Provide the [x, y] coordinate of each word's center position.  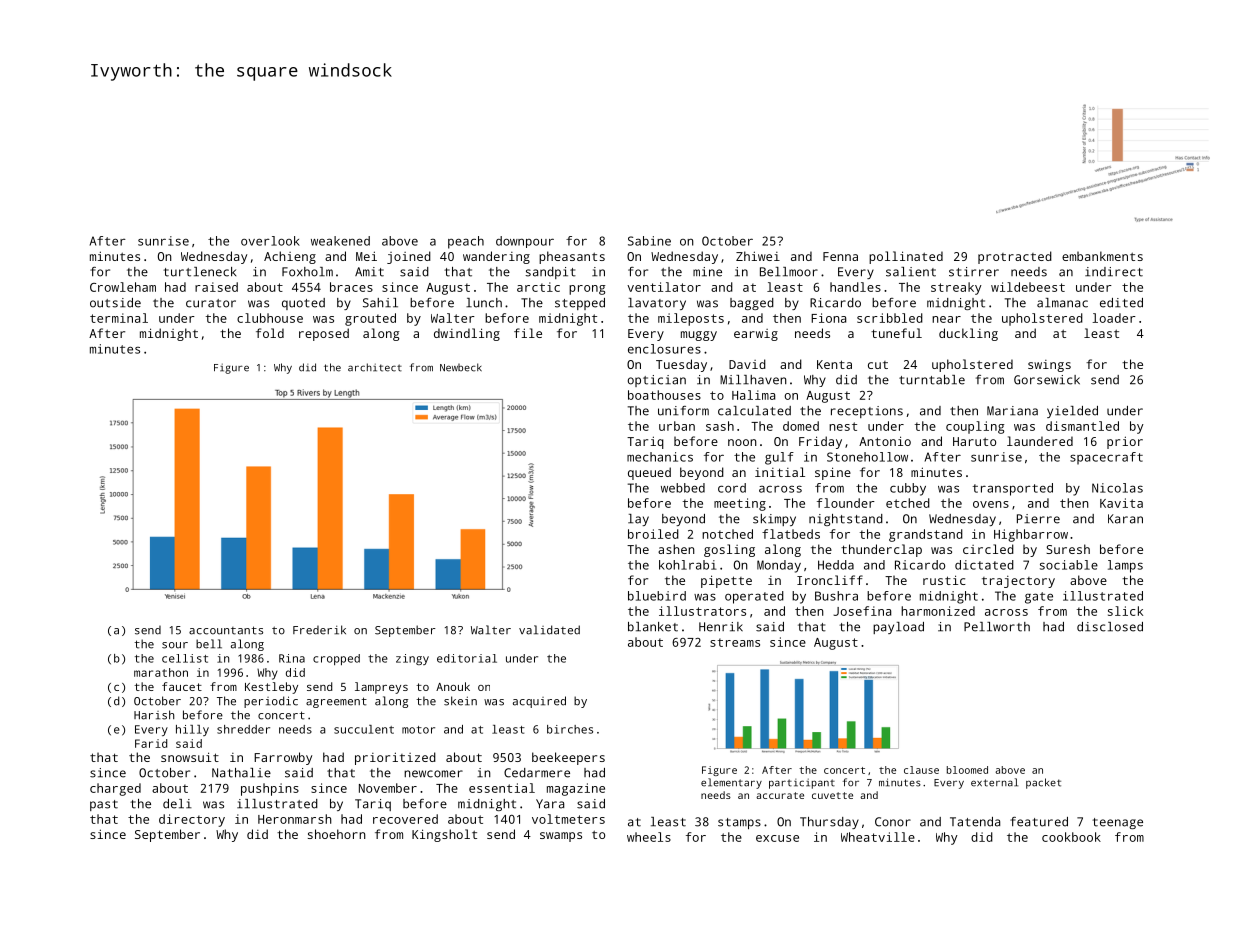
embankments [1102, 256]
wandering [496, 257]
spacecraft [1106, 458]
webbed [683, 488]
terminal [119, 318]
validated [549, 630]
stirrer [974, 272]
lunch [484, 303]
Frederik [319, 630]
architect [375, 367]
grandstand [926, 535]
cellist [185, 658]
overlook [270, 241]
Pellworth [997, 627]
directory [192, 820]
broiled [653, 534]
